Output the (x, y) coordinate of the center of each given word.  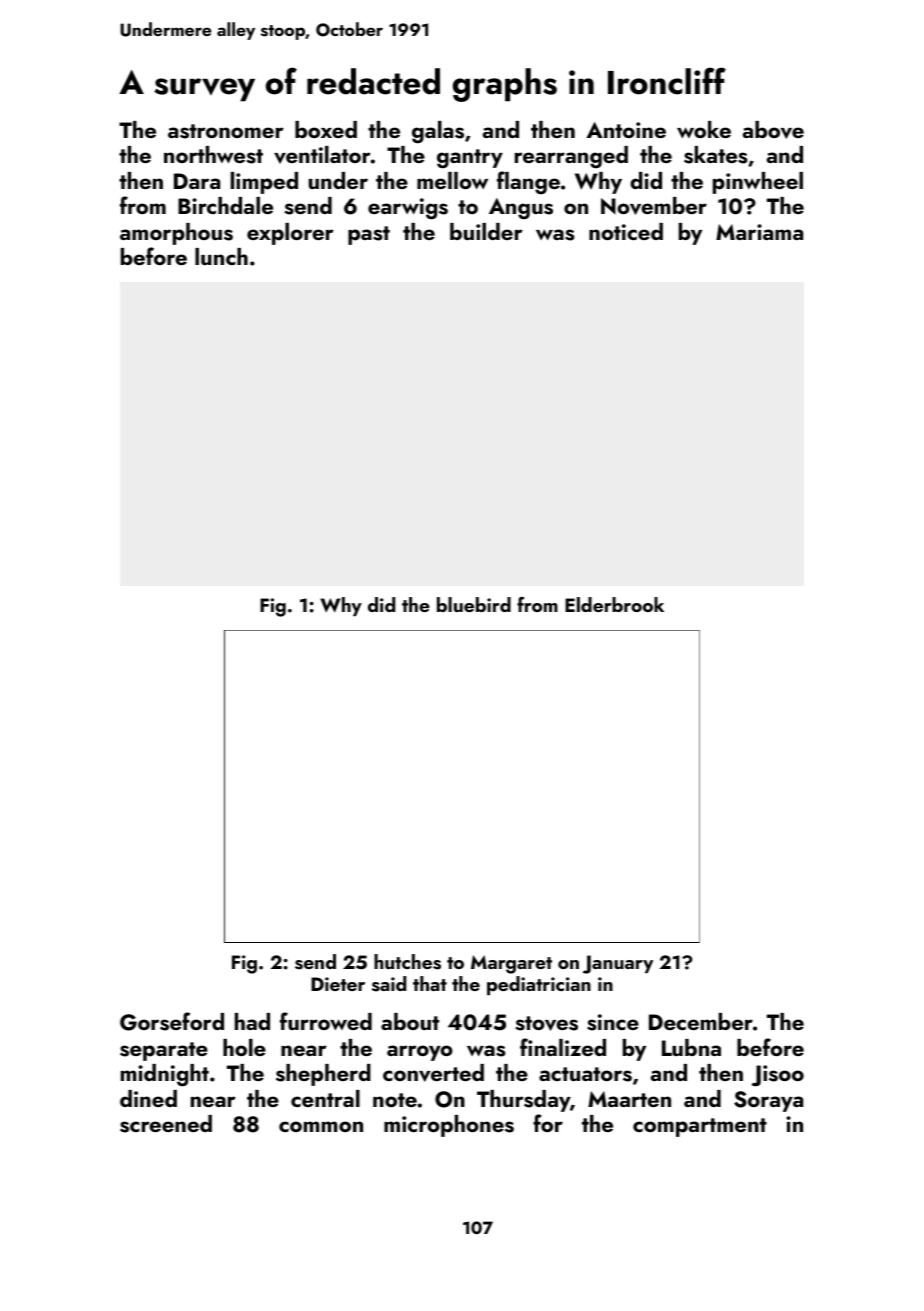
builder (486, 231)
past (369, 235)
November (654, 206)
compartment (700, 1127)
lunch (221, 256)
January (618, 964)
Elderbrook (614, 604)
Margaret (511, 964)
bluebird (474, 604)
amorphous (176, 234)
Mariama (759, 232)
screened (166, 1124)
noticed (626, 231)
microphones (449, 1126)
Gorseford (172, 1021)
